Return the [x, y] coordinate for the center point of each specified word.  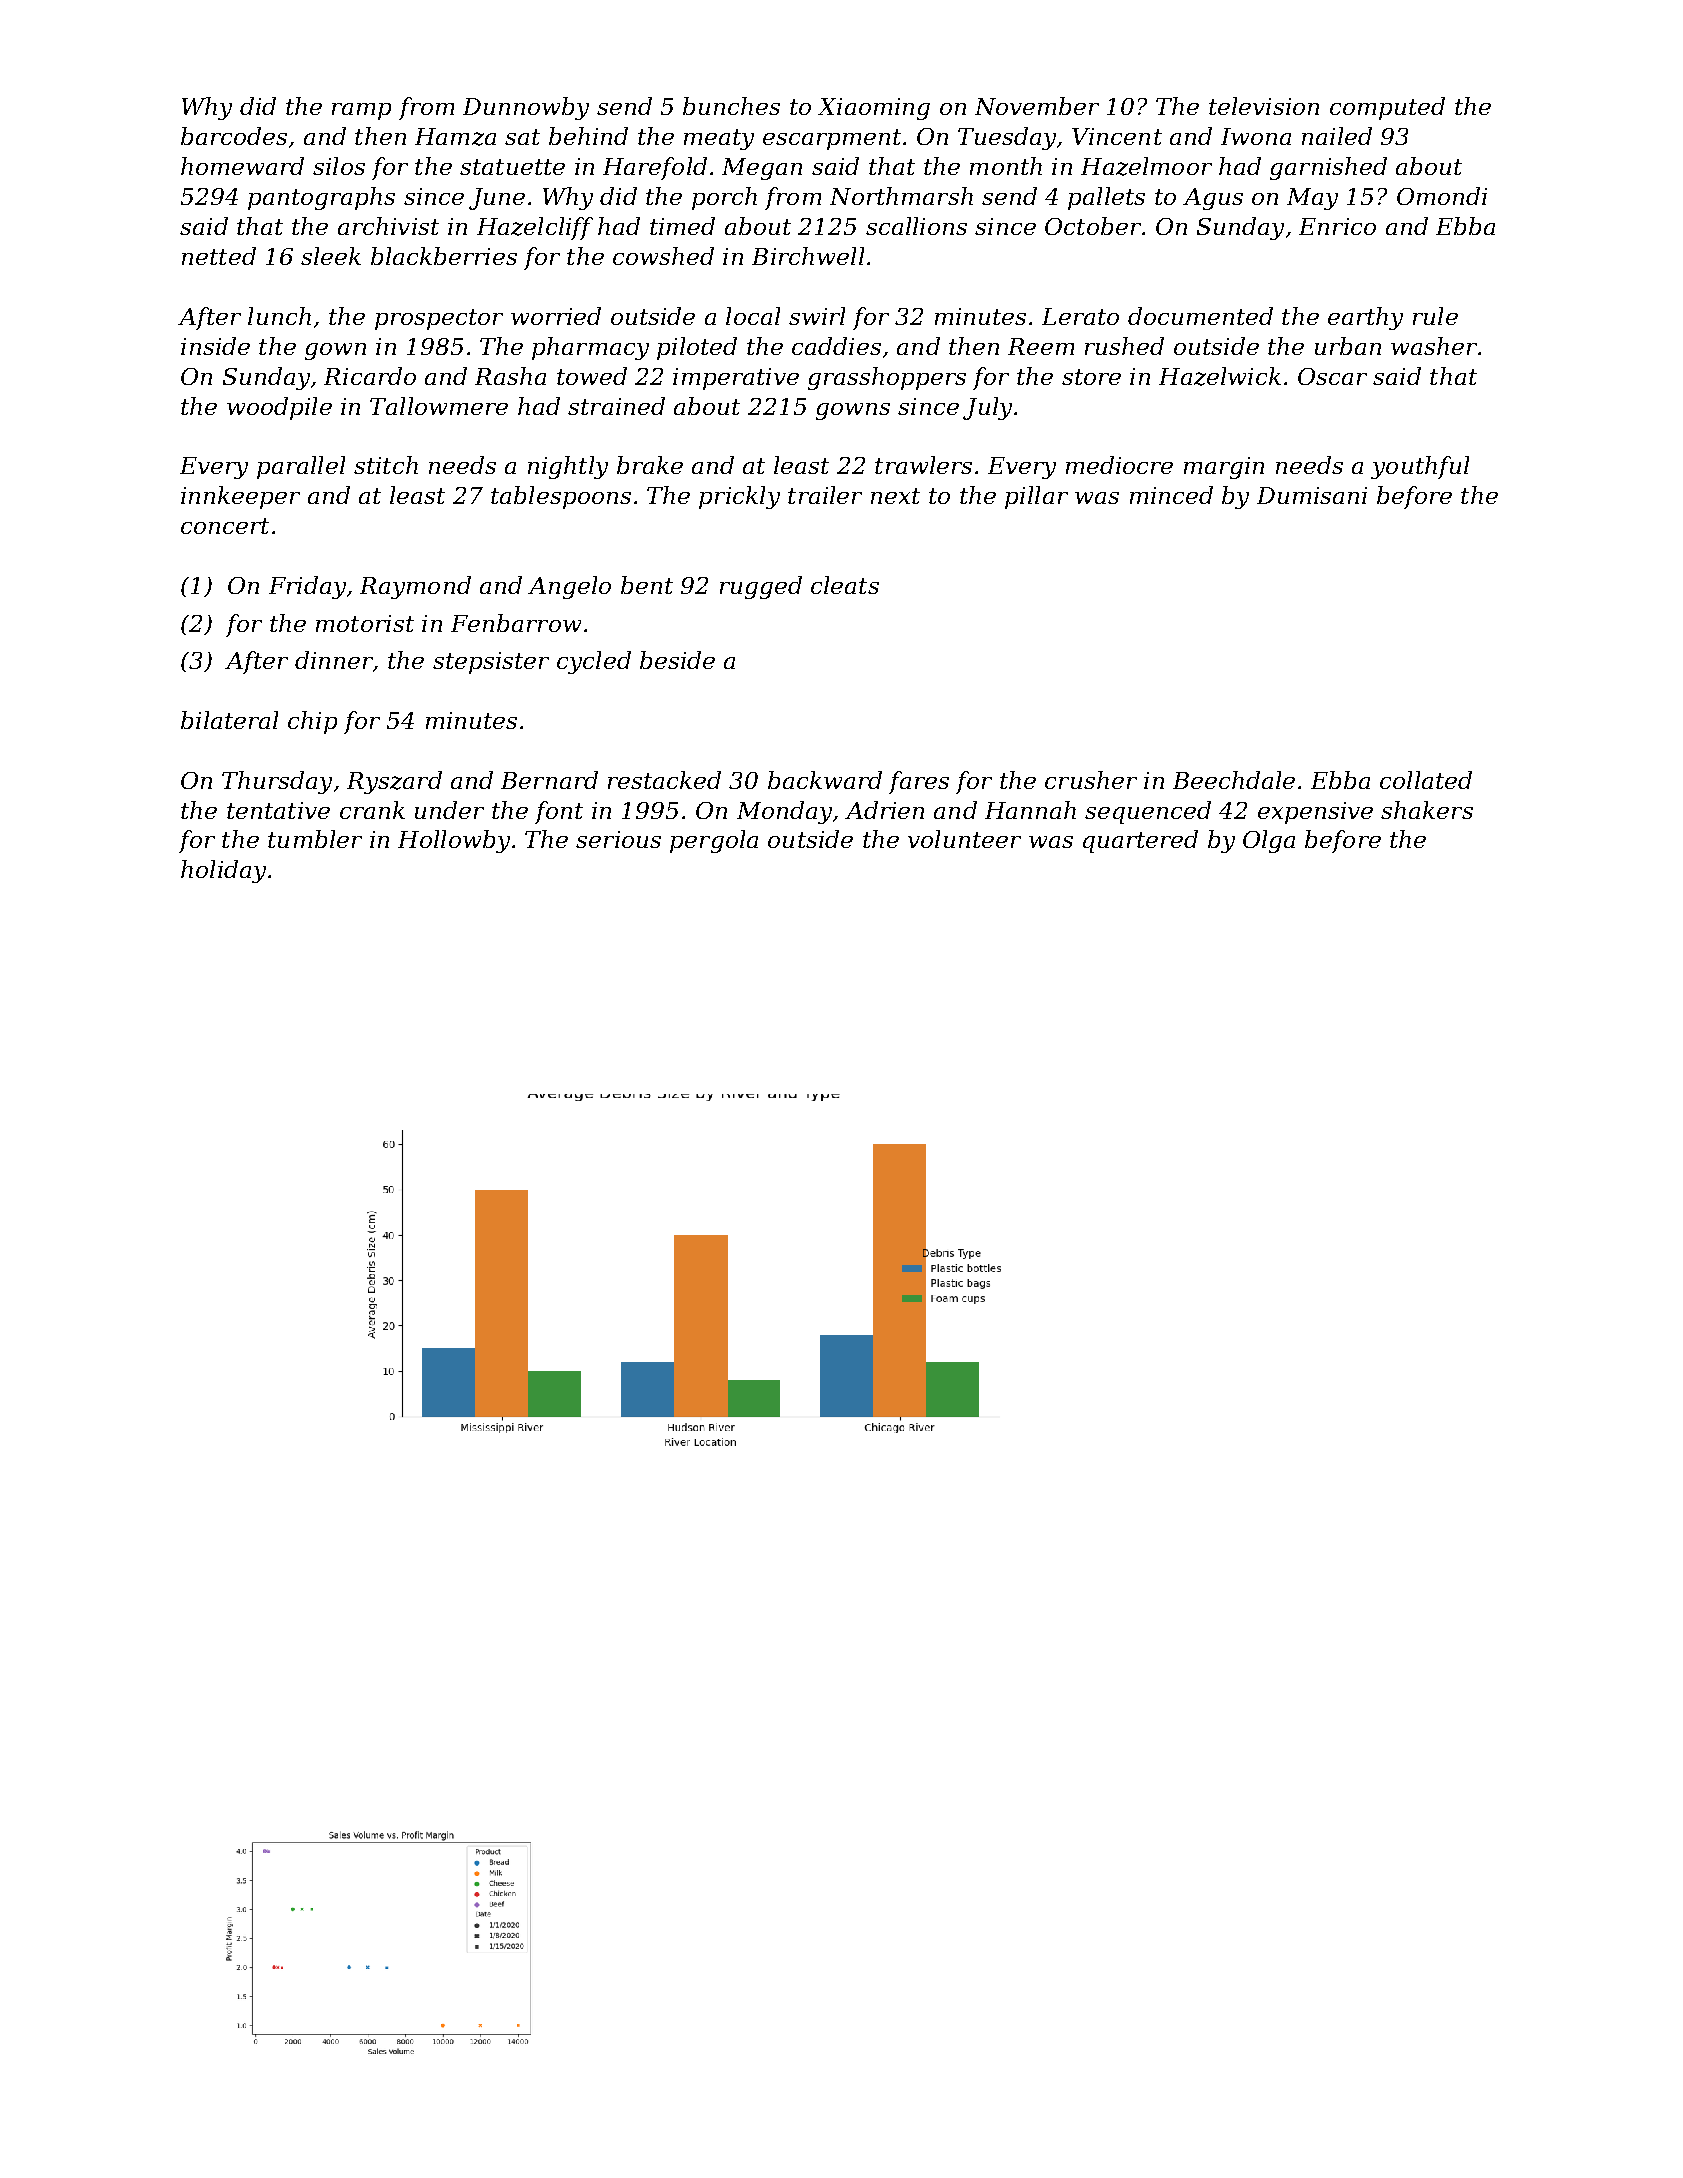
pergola [714, 841]
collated [1426, 780]
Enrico [1337, 226]
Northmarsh [901, 196]
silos [339, 166]
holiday [223, 871]
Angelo [569, 587]
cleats [845, 585]
